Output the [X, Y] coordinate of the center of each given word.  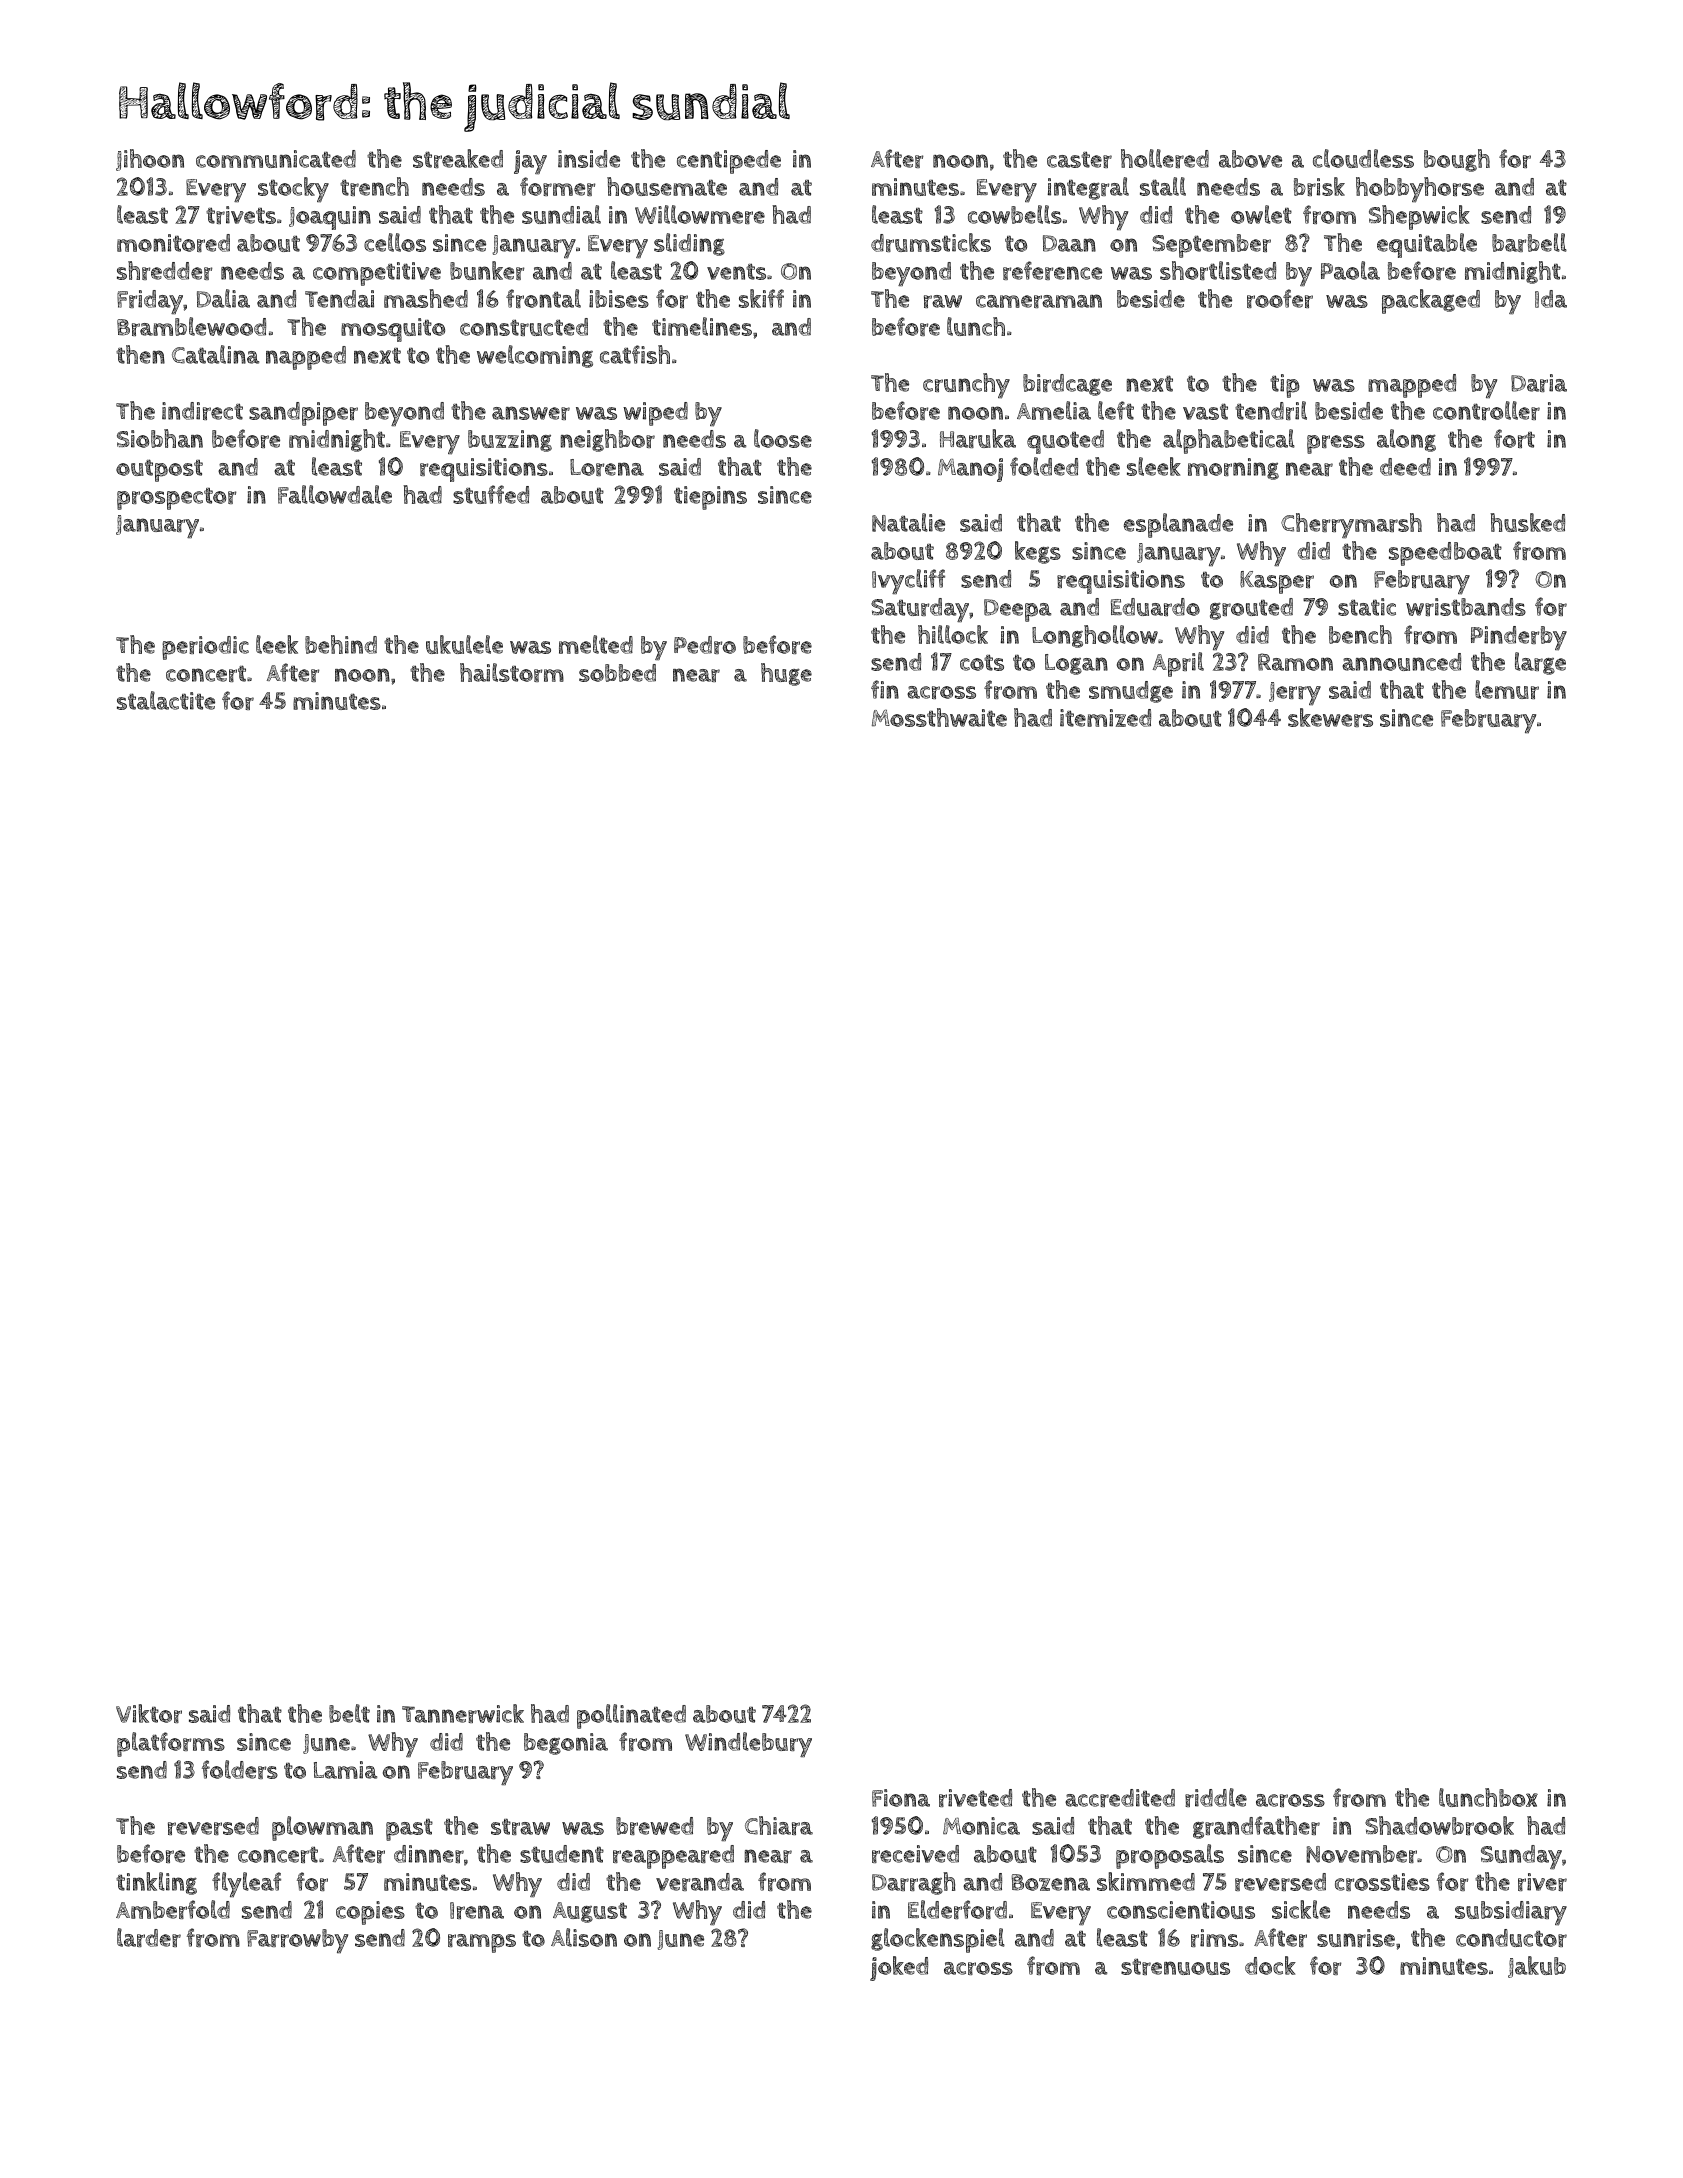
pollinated [631, 1716]
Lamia [345, 1770]
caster [1079, 159]
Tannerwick [463, 1713]
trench [374, 186]
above [1250, 159]
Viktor [149, 1713]
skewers [1330, 717]
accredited [1120, 1798]
